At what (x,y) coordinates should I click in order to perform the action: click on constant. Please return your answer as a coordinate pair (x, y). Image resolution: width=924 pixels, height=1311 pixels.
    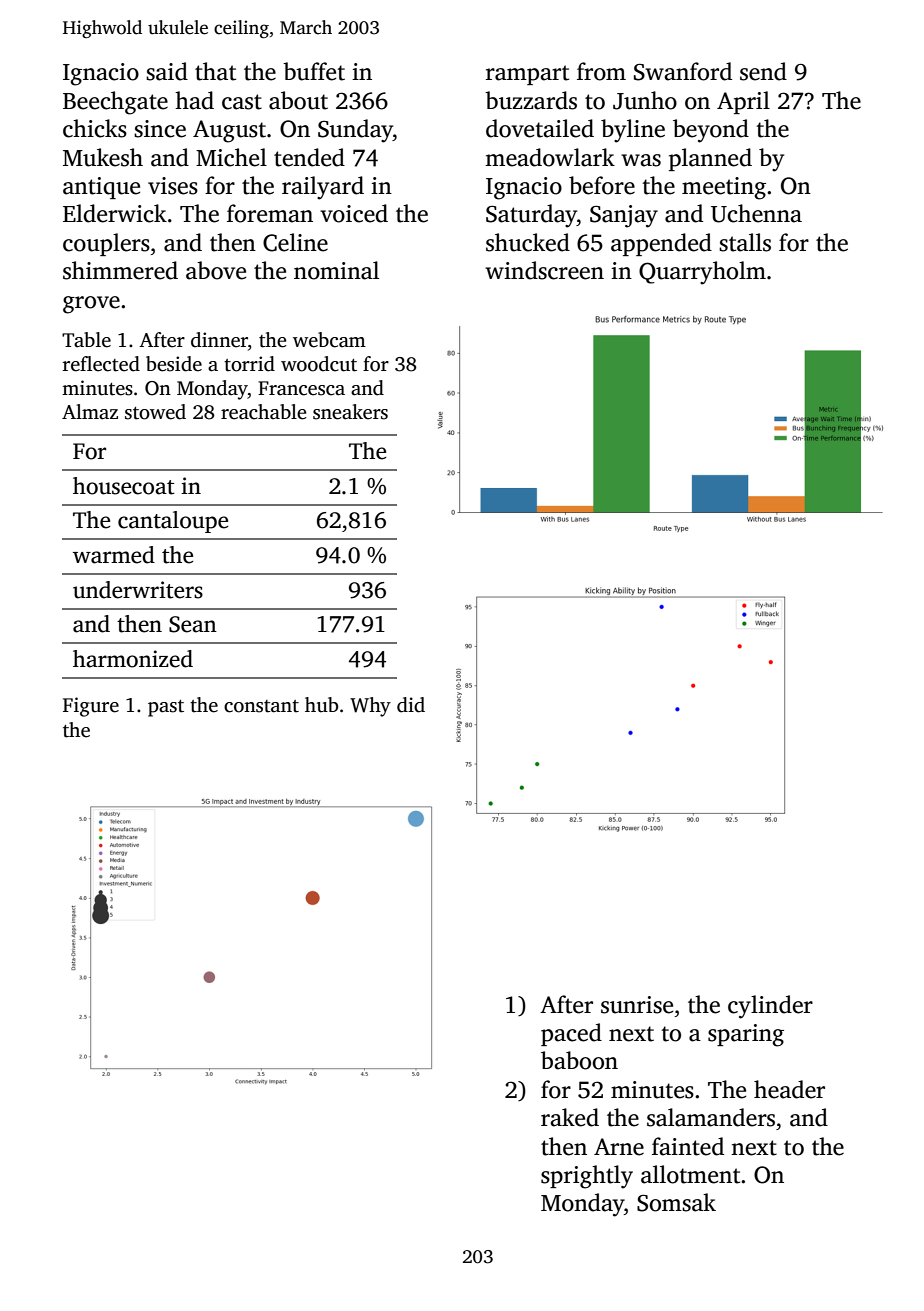
    Looking at the image, I should click on (261, 706).
